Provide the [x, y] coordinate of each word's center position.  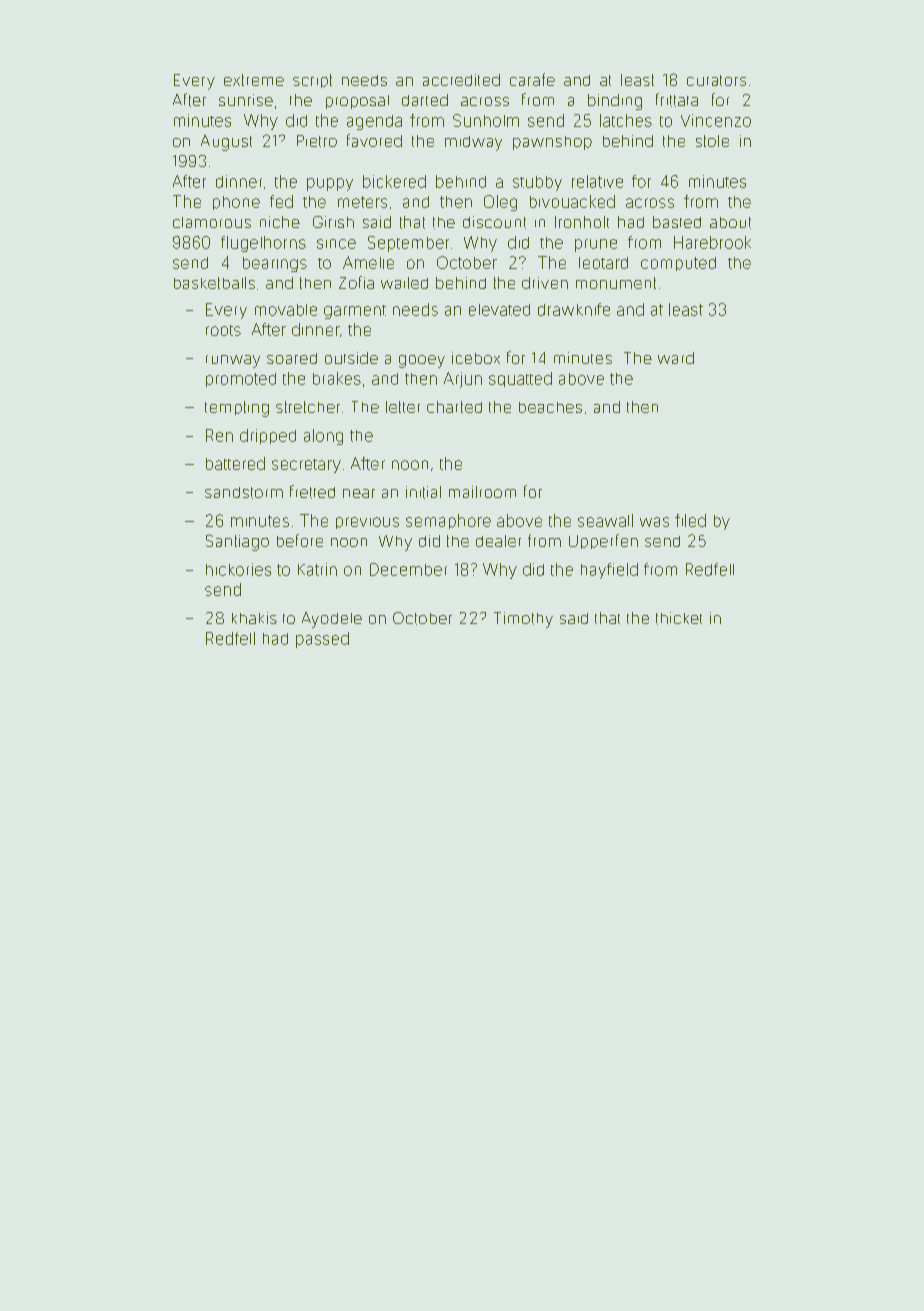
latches [626, 120]
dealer [498, 541]
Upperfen [603, 541]
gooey [422, 361]
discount [494, 222]
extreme [254, 80]
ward [676, 358]
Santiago [237, 542]
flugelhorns [263, 244]
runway [233, 361]
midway [473, 143]
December [408, 569]
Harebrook [712, 242]
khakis [254, 618]
